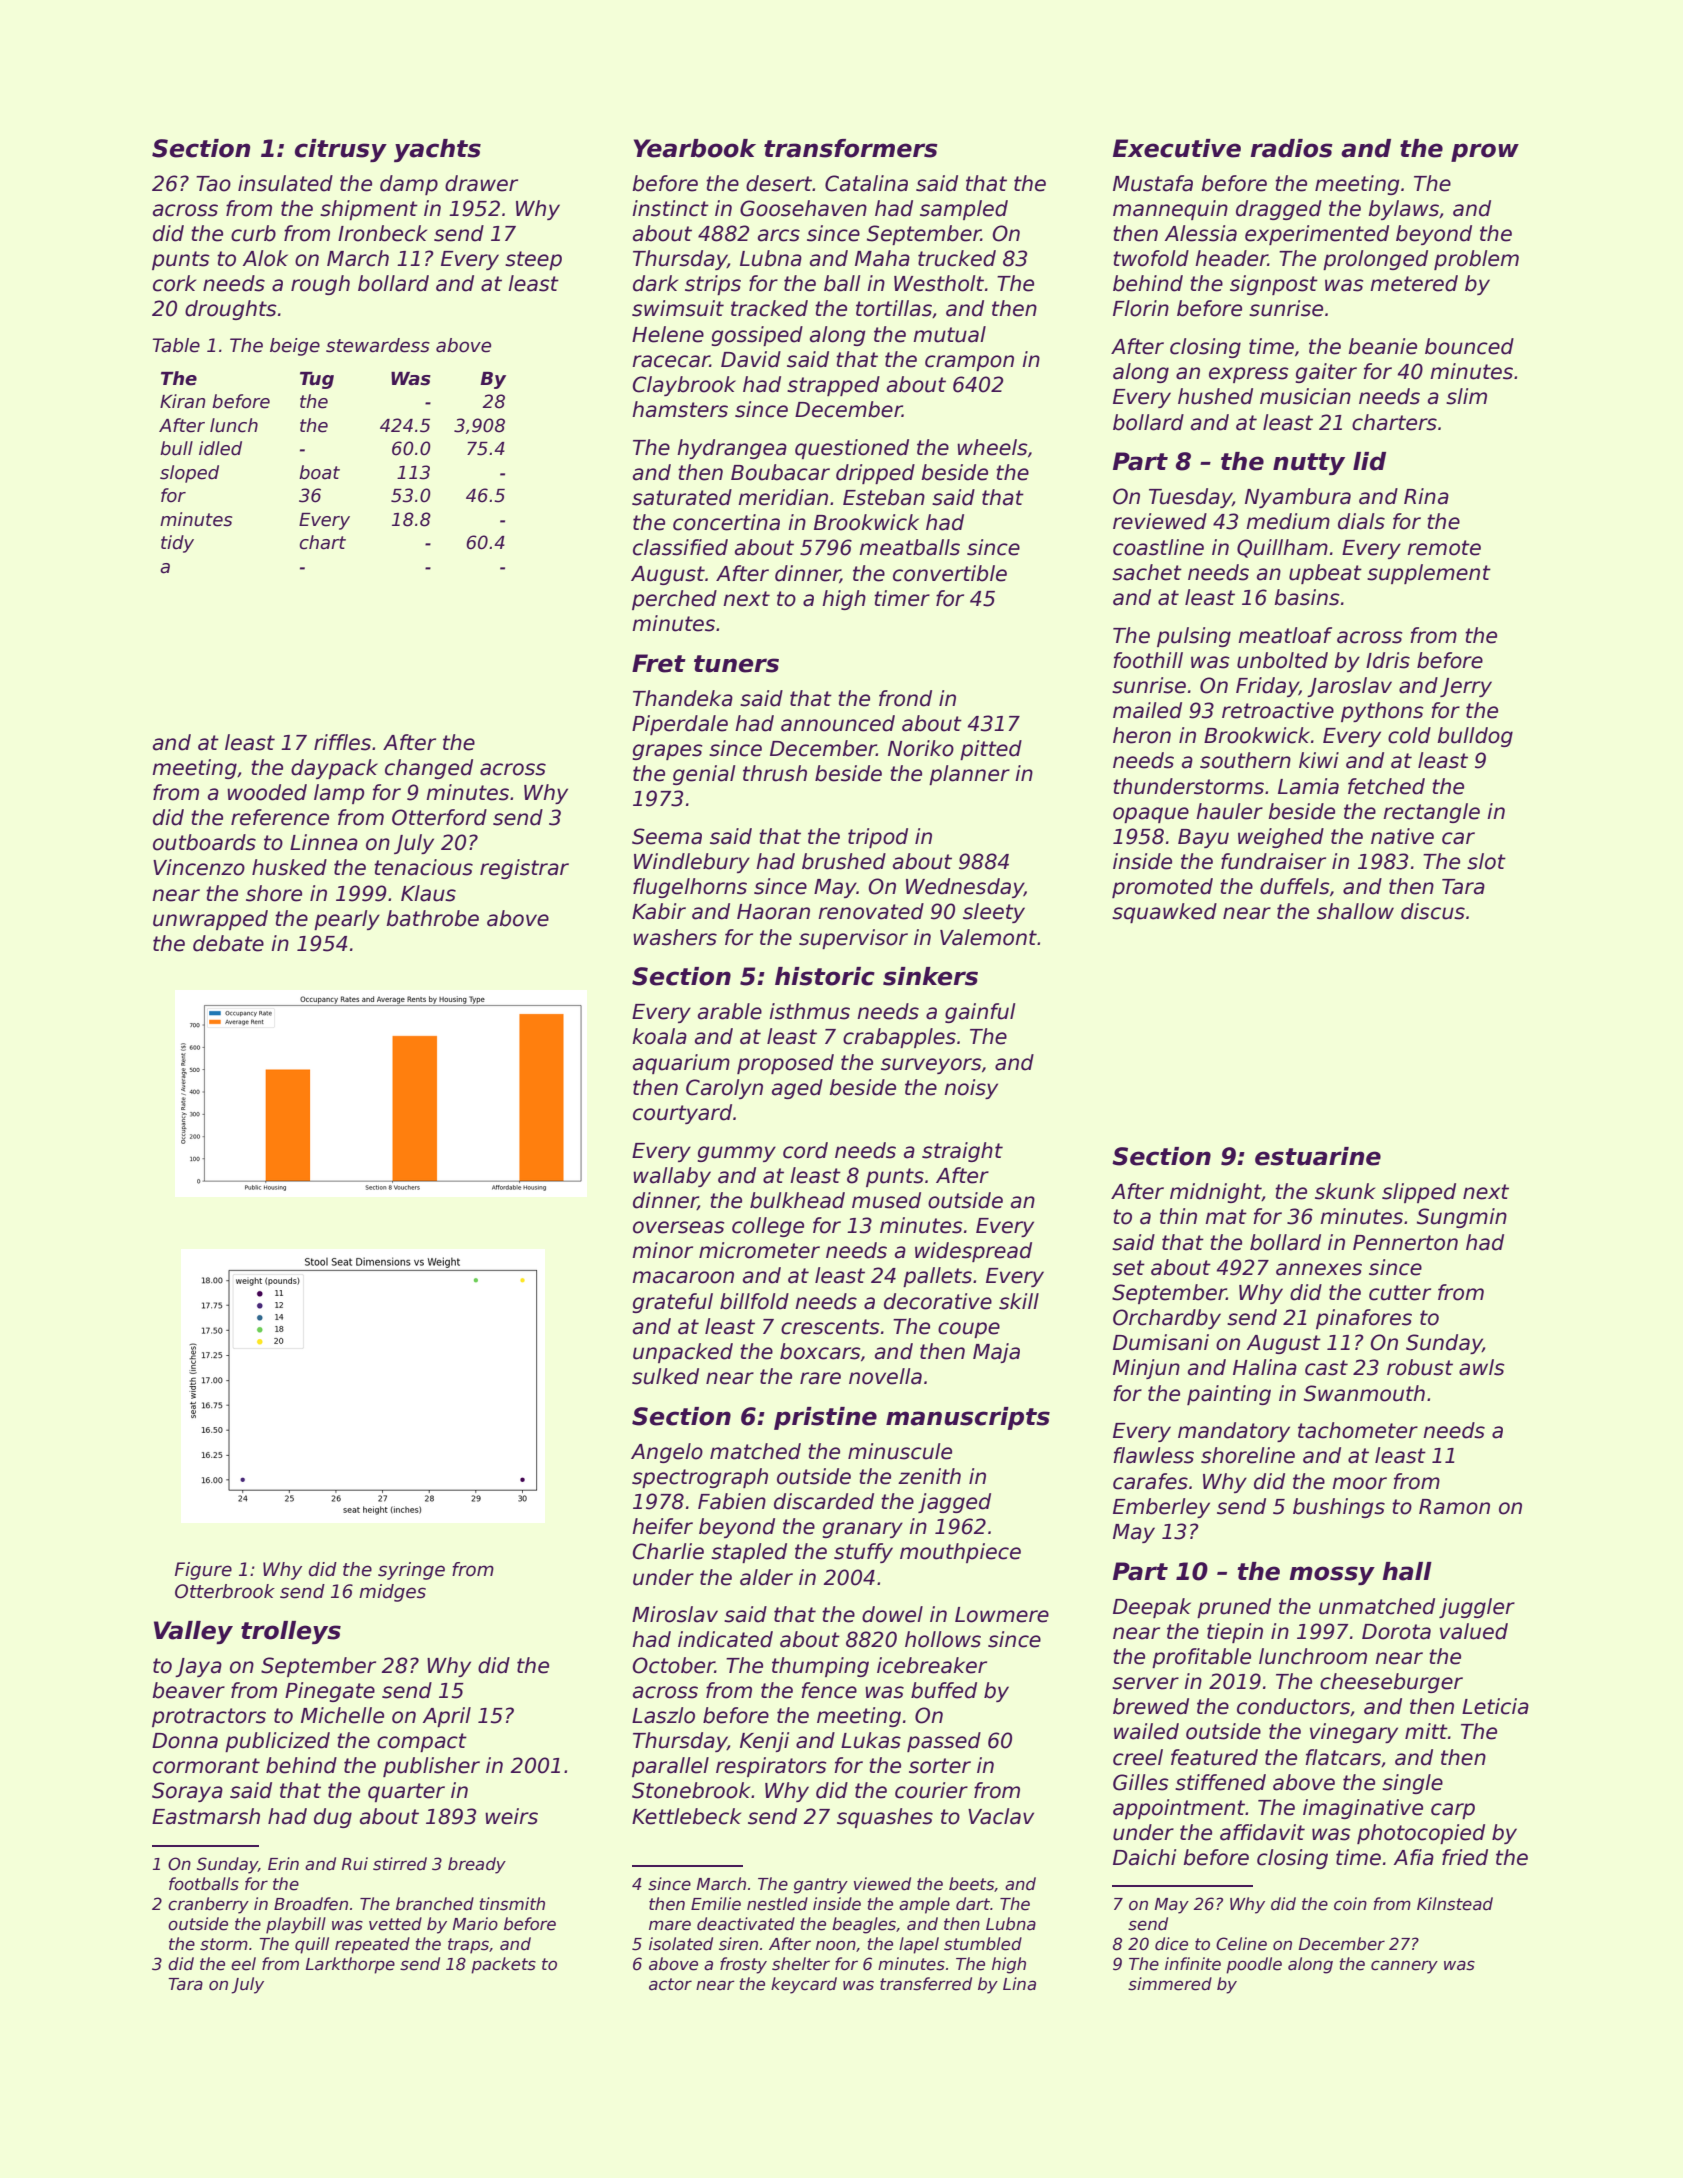 The height and width of the page is (2178, 1683). What do you see at coordinates (1339, 1508) in the page?
I see `bushings` at bounding box center [1339, 1508].
